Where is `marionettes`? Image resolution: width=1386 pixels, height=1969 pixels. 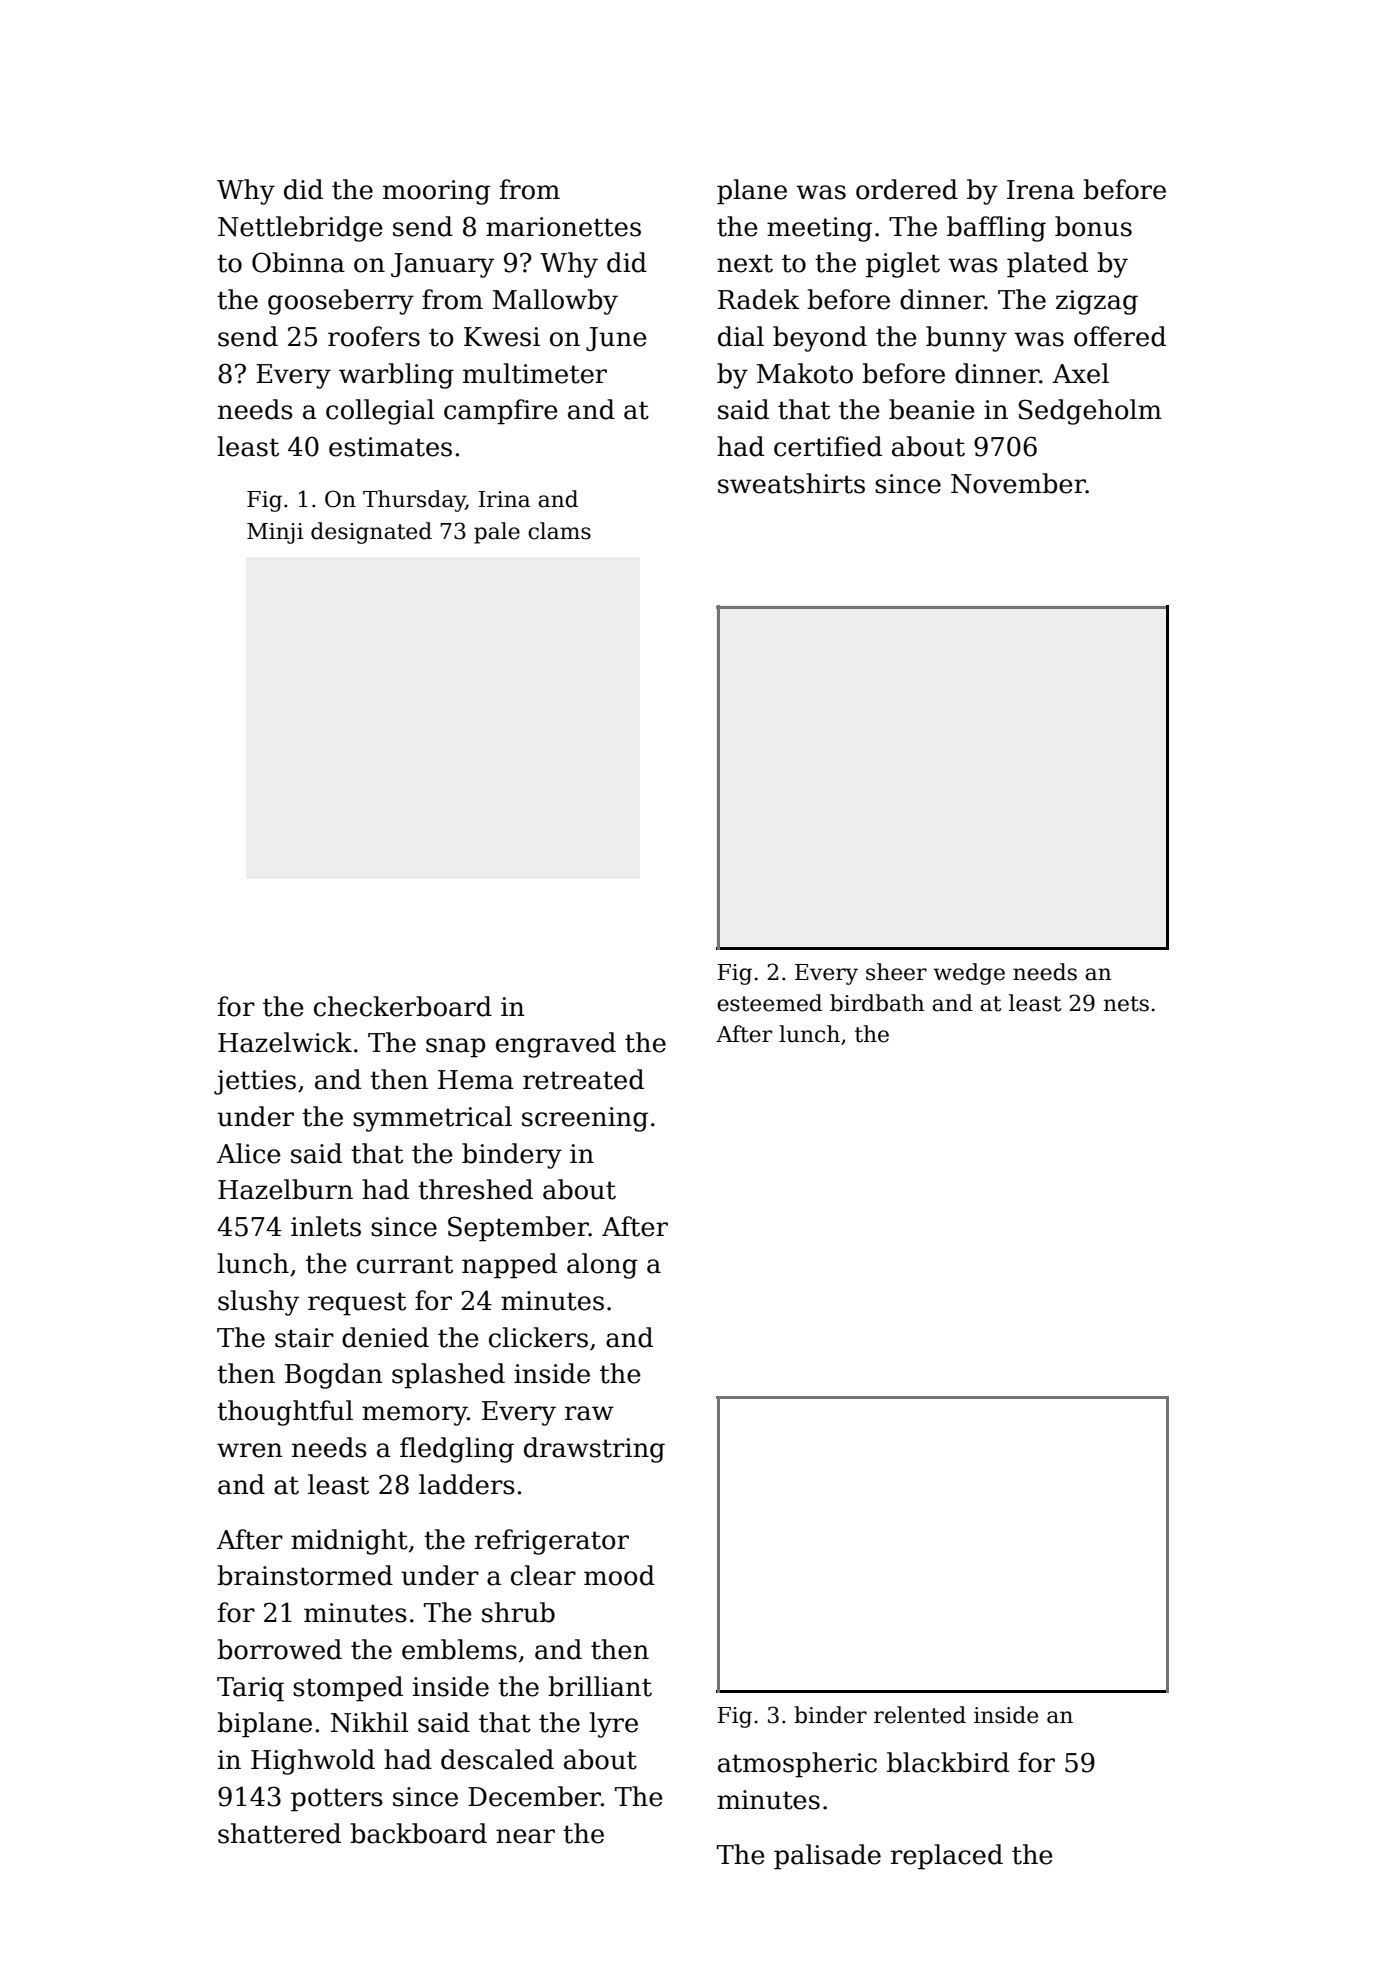
marionettes is located at coordinates (563, 227).
